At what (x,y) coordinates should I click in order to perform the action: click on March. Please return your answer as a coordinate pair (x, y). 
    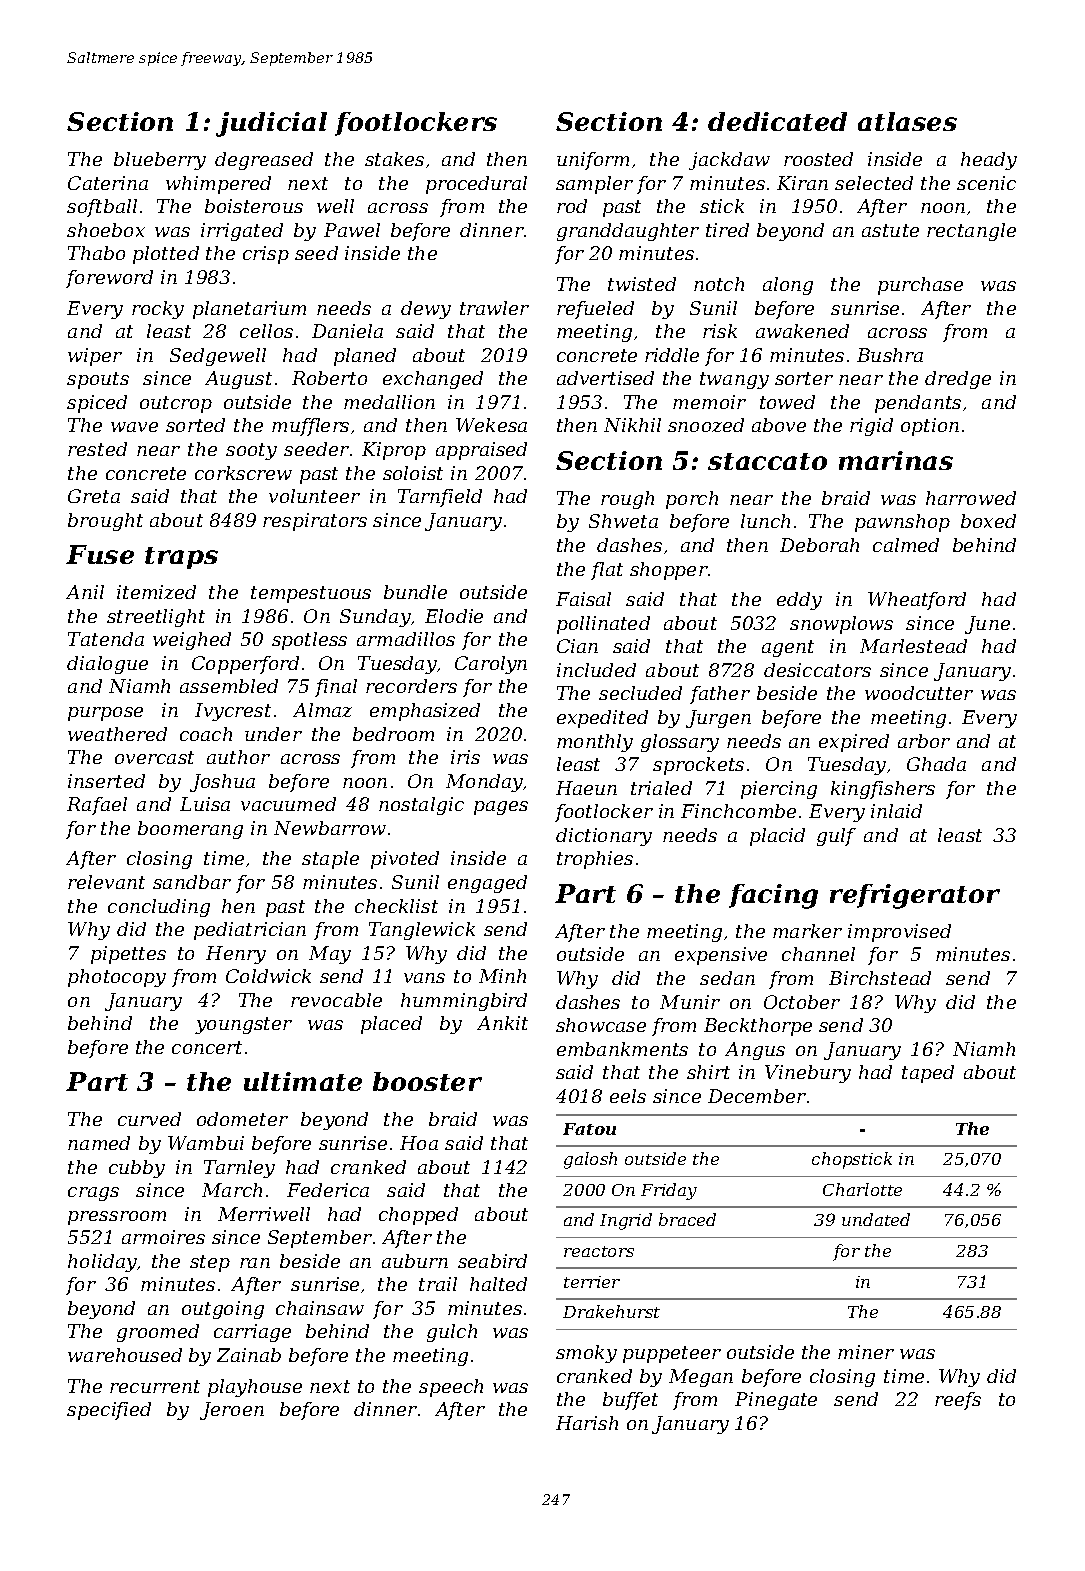
    Looking at the image, I should click on (232, 1190).
